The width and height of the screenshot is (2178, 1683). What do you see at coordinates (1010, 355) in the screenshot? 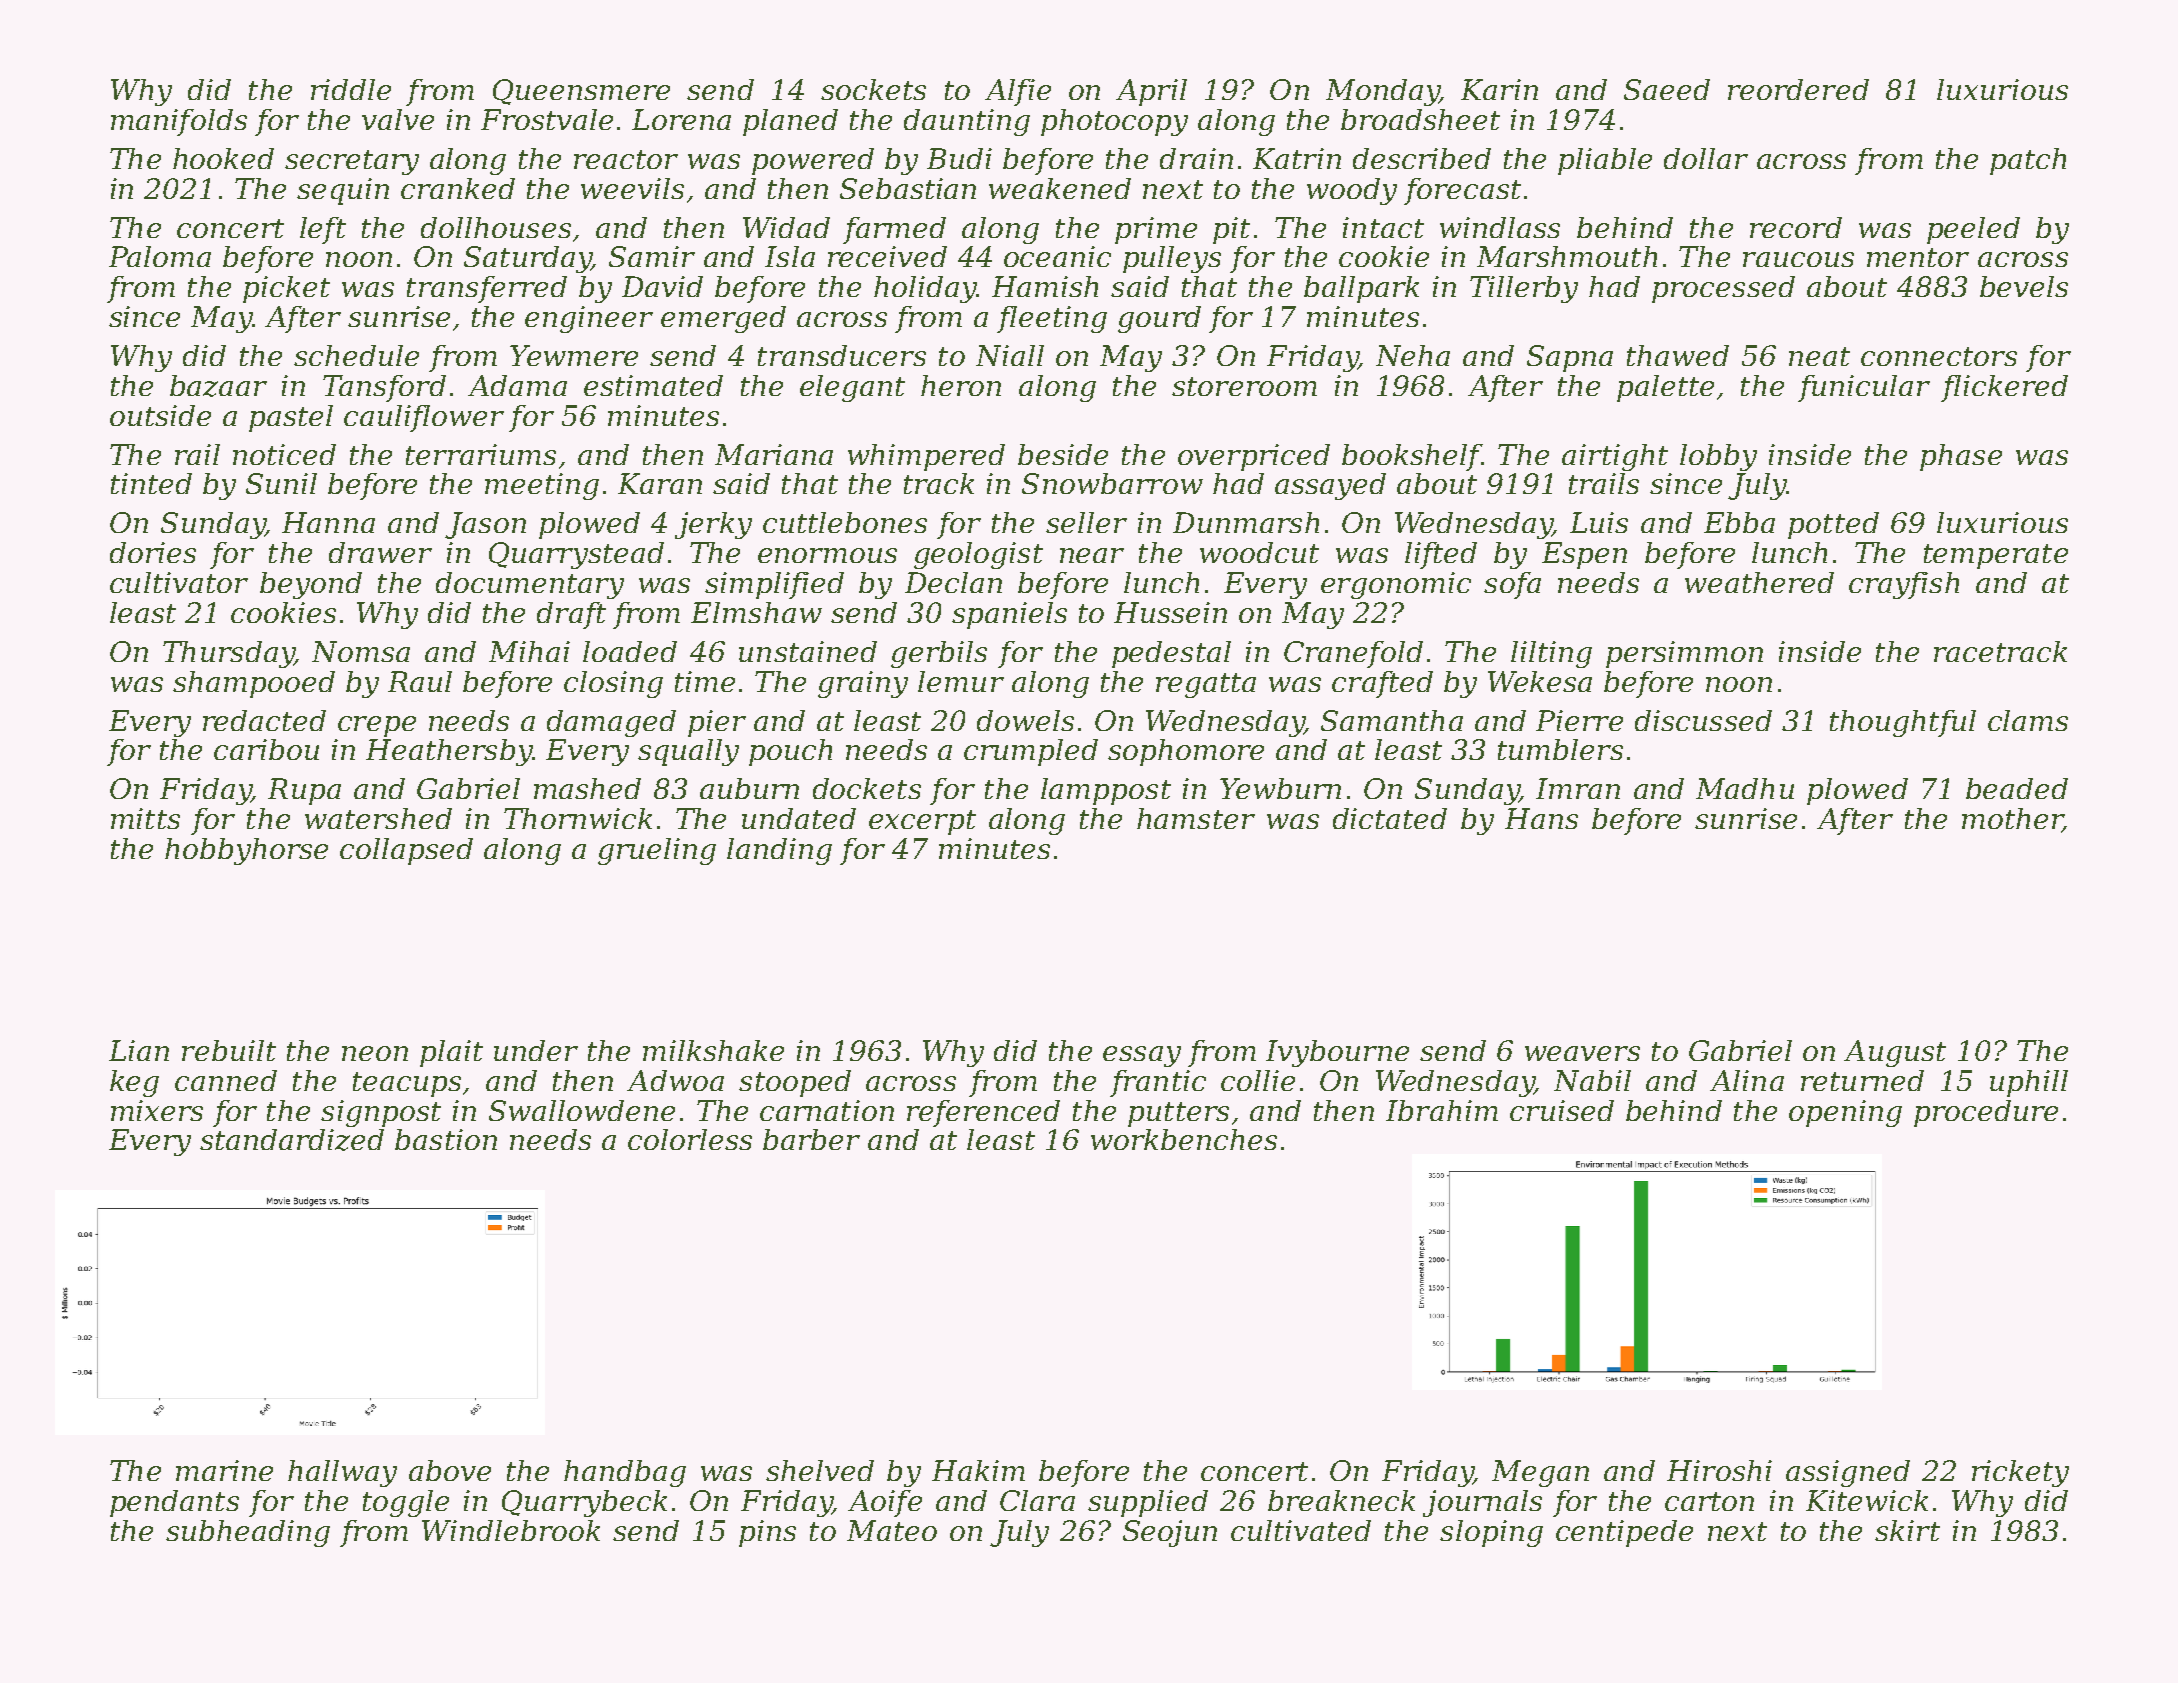
I see `Niall` at bounding box center [1010, 355].
